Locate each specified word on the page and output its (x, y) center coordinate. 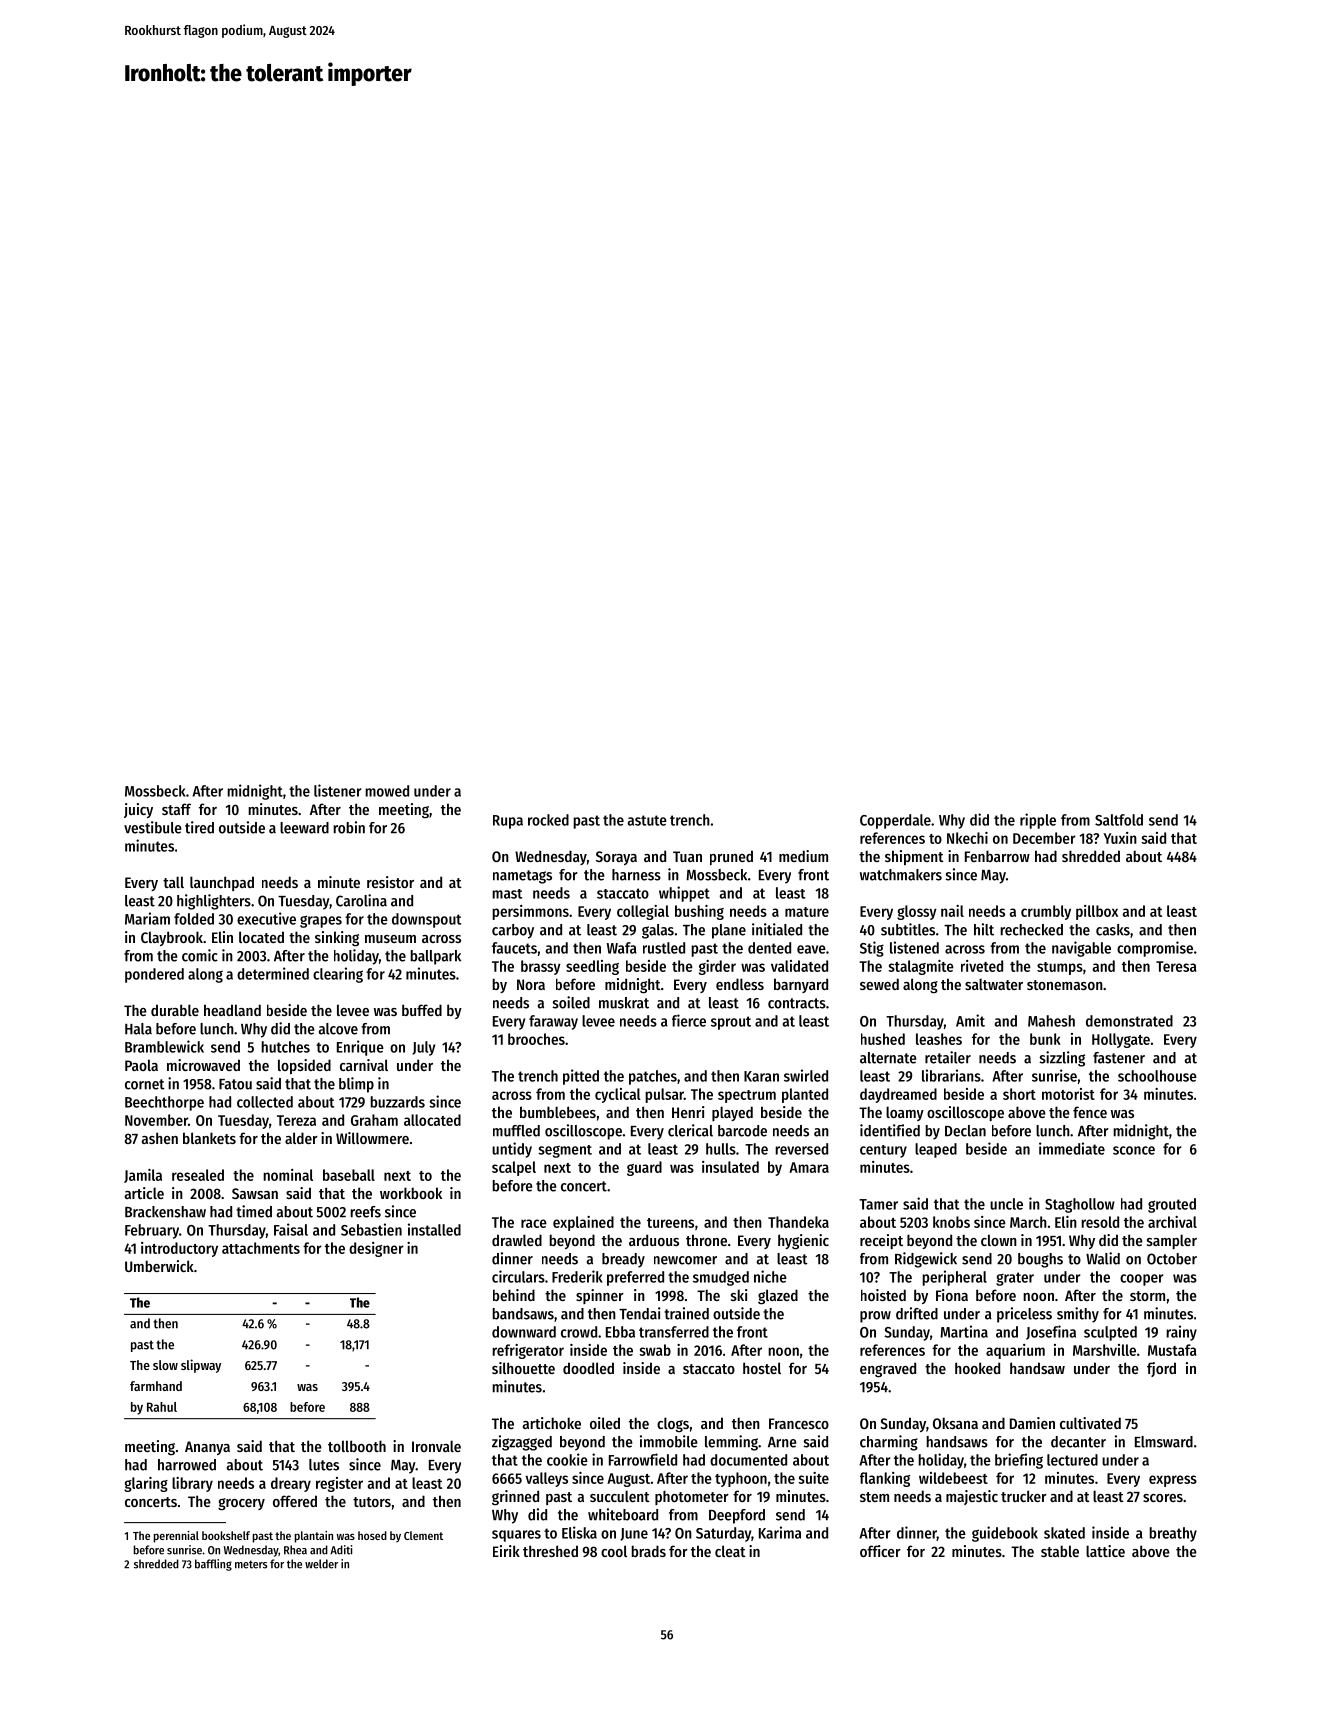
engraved (888, 1370)
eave (811, 949)
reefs (365, 1212)
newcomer (685, 1260)
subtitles (908, 929)
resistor (390, 882)
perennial (176, 1537)
